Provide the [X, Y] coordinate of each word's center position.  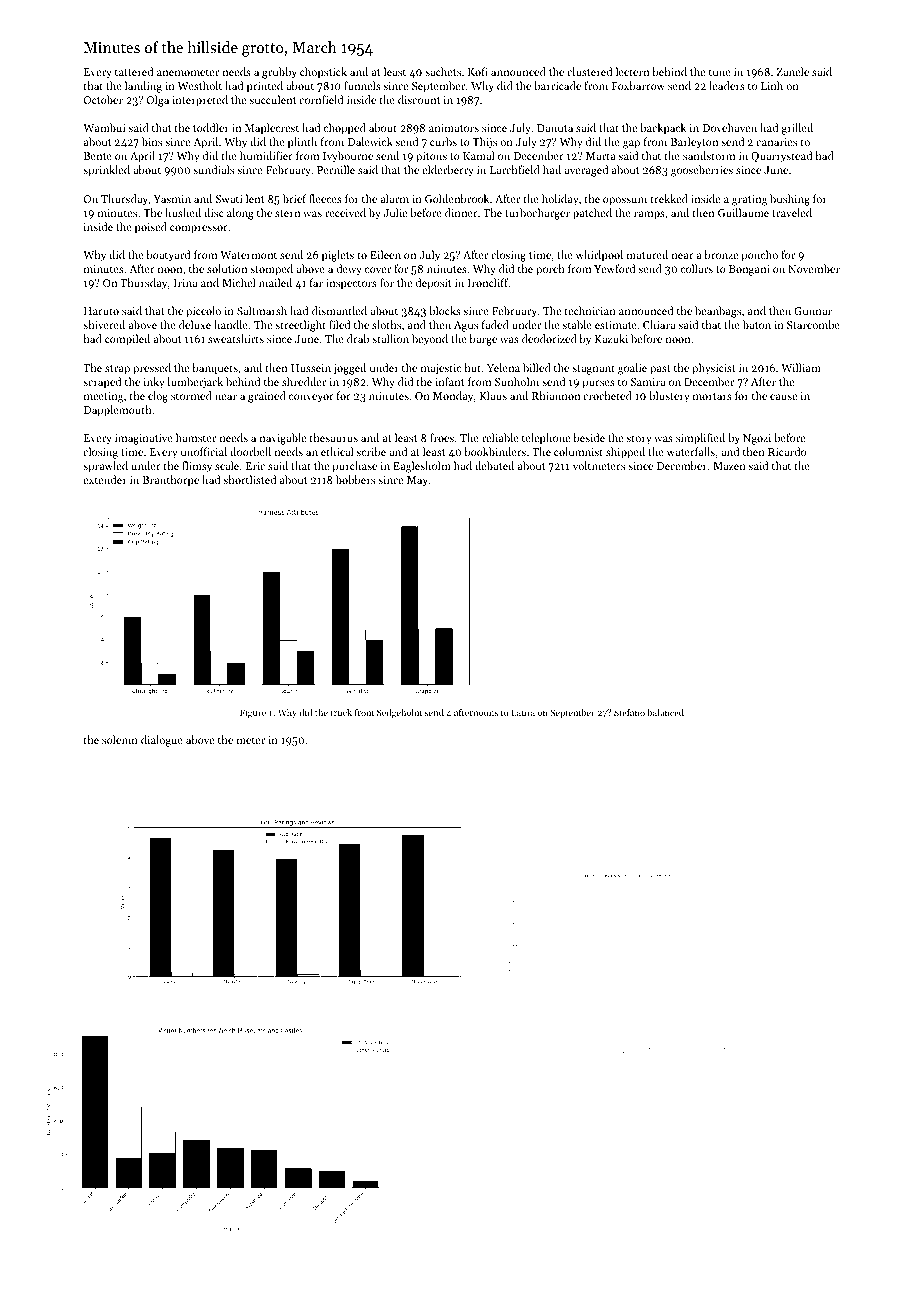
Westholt [200, 85]
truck [341, 712]
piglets [338, 256]
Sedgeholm [399, 713]
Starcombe [813, 324]
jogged [349, 369]
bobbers [355, 479]
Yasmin [172, 199]
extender [105, 479]
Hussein [311, 368]
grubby [279, 73]
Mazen [729, 466]
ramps [649, 215]
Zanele [793, 71]
